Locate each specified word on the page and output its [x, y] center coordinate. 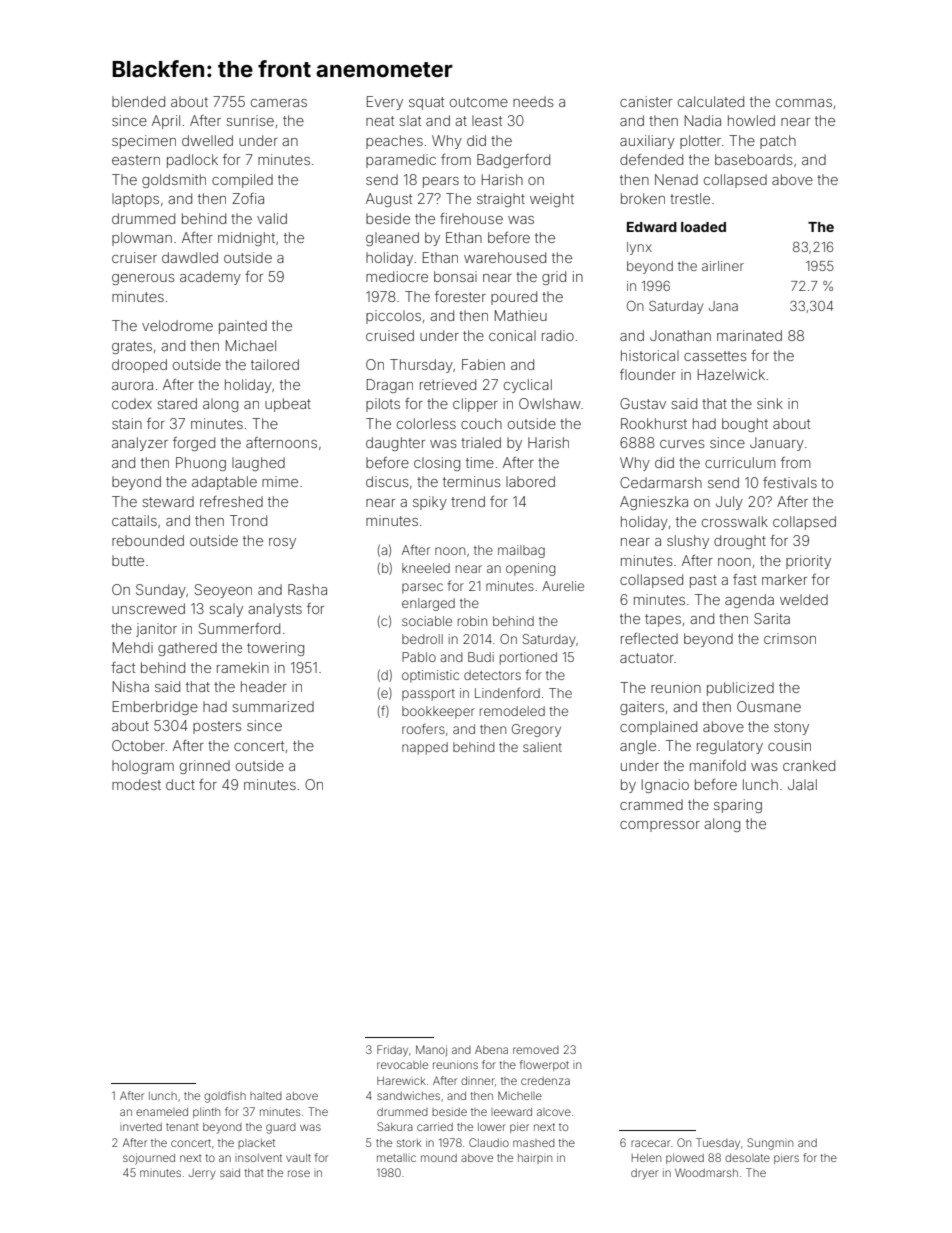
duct [180, 784]
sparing [738, 806]
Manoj [431, 1051]
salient [542, 747]
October [138, 745]
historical [650, 355]
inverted [141, 1127]
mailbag [521, 551]
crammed [651, 804]
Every [385, 103]
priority [808, 562]
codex [132, 403]
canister [646, 101]
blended [138, 101]
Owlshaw [550, 403]
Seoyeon [223, 591]
